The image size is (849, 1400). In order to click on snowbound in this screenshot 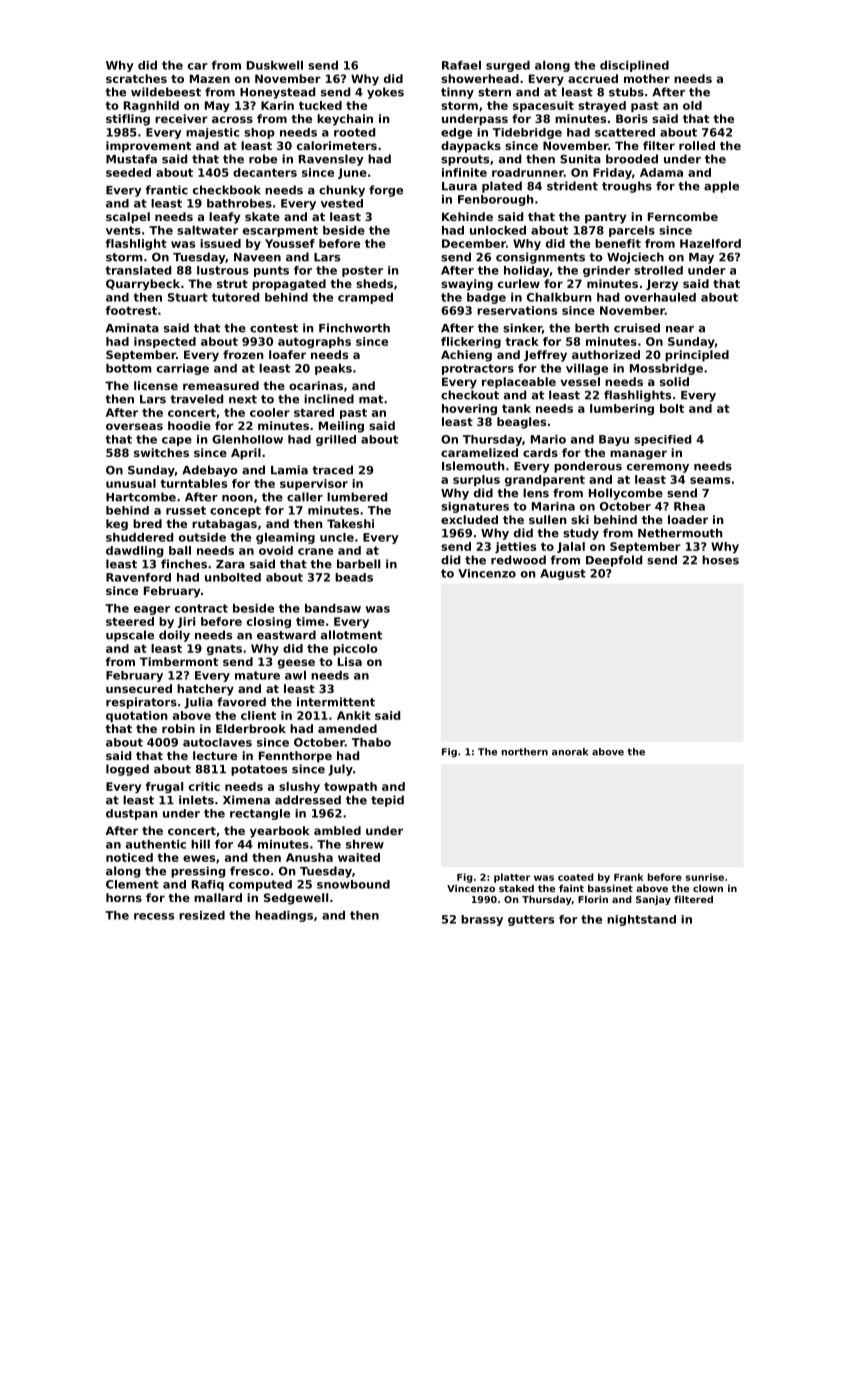, I will do `click(353, 884)`.
